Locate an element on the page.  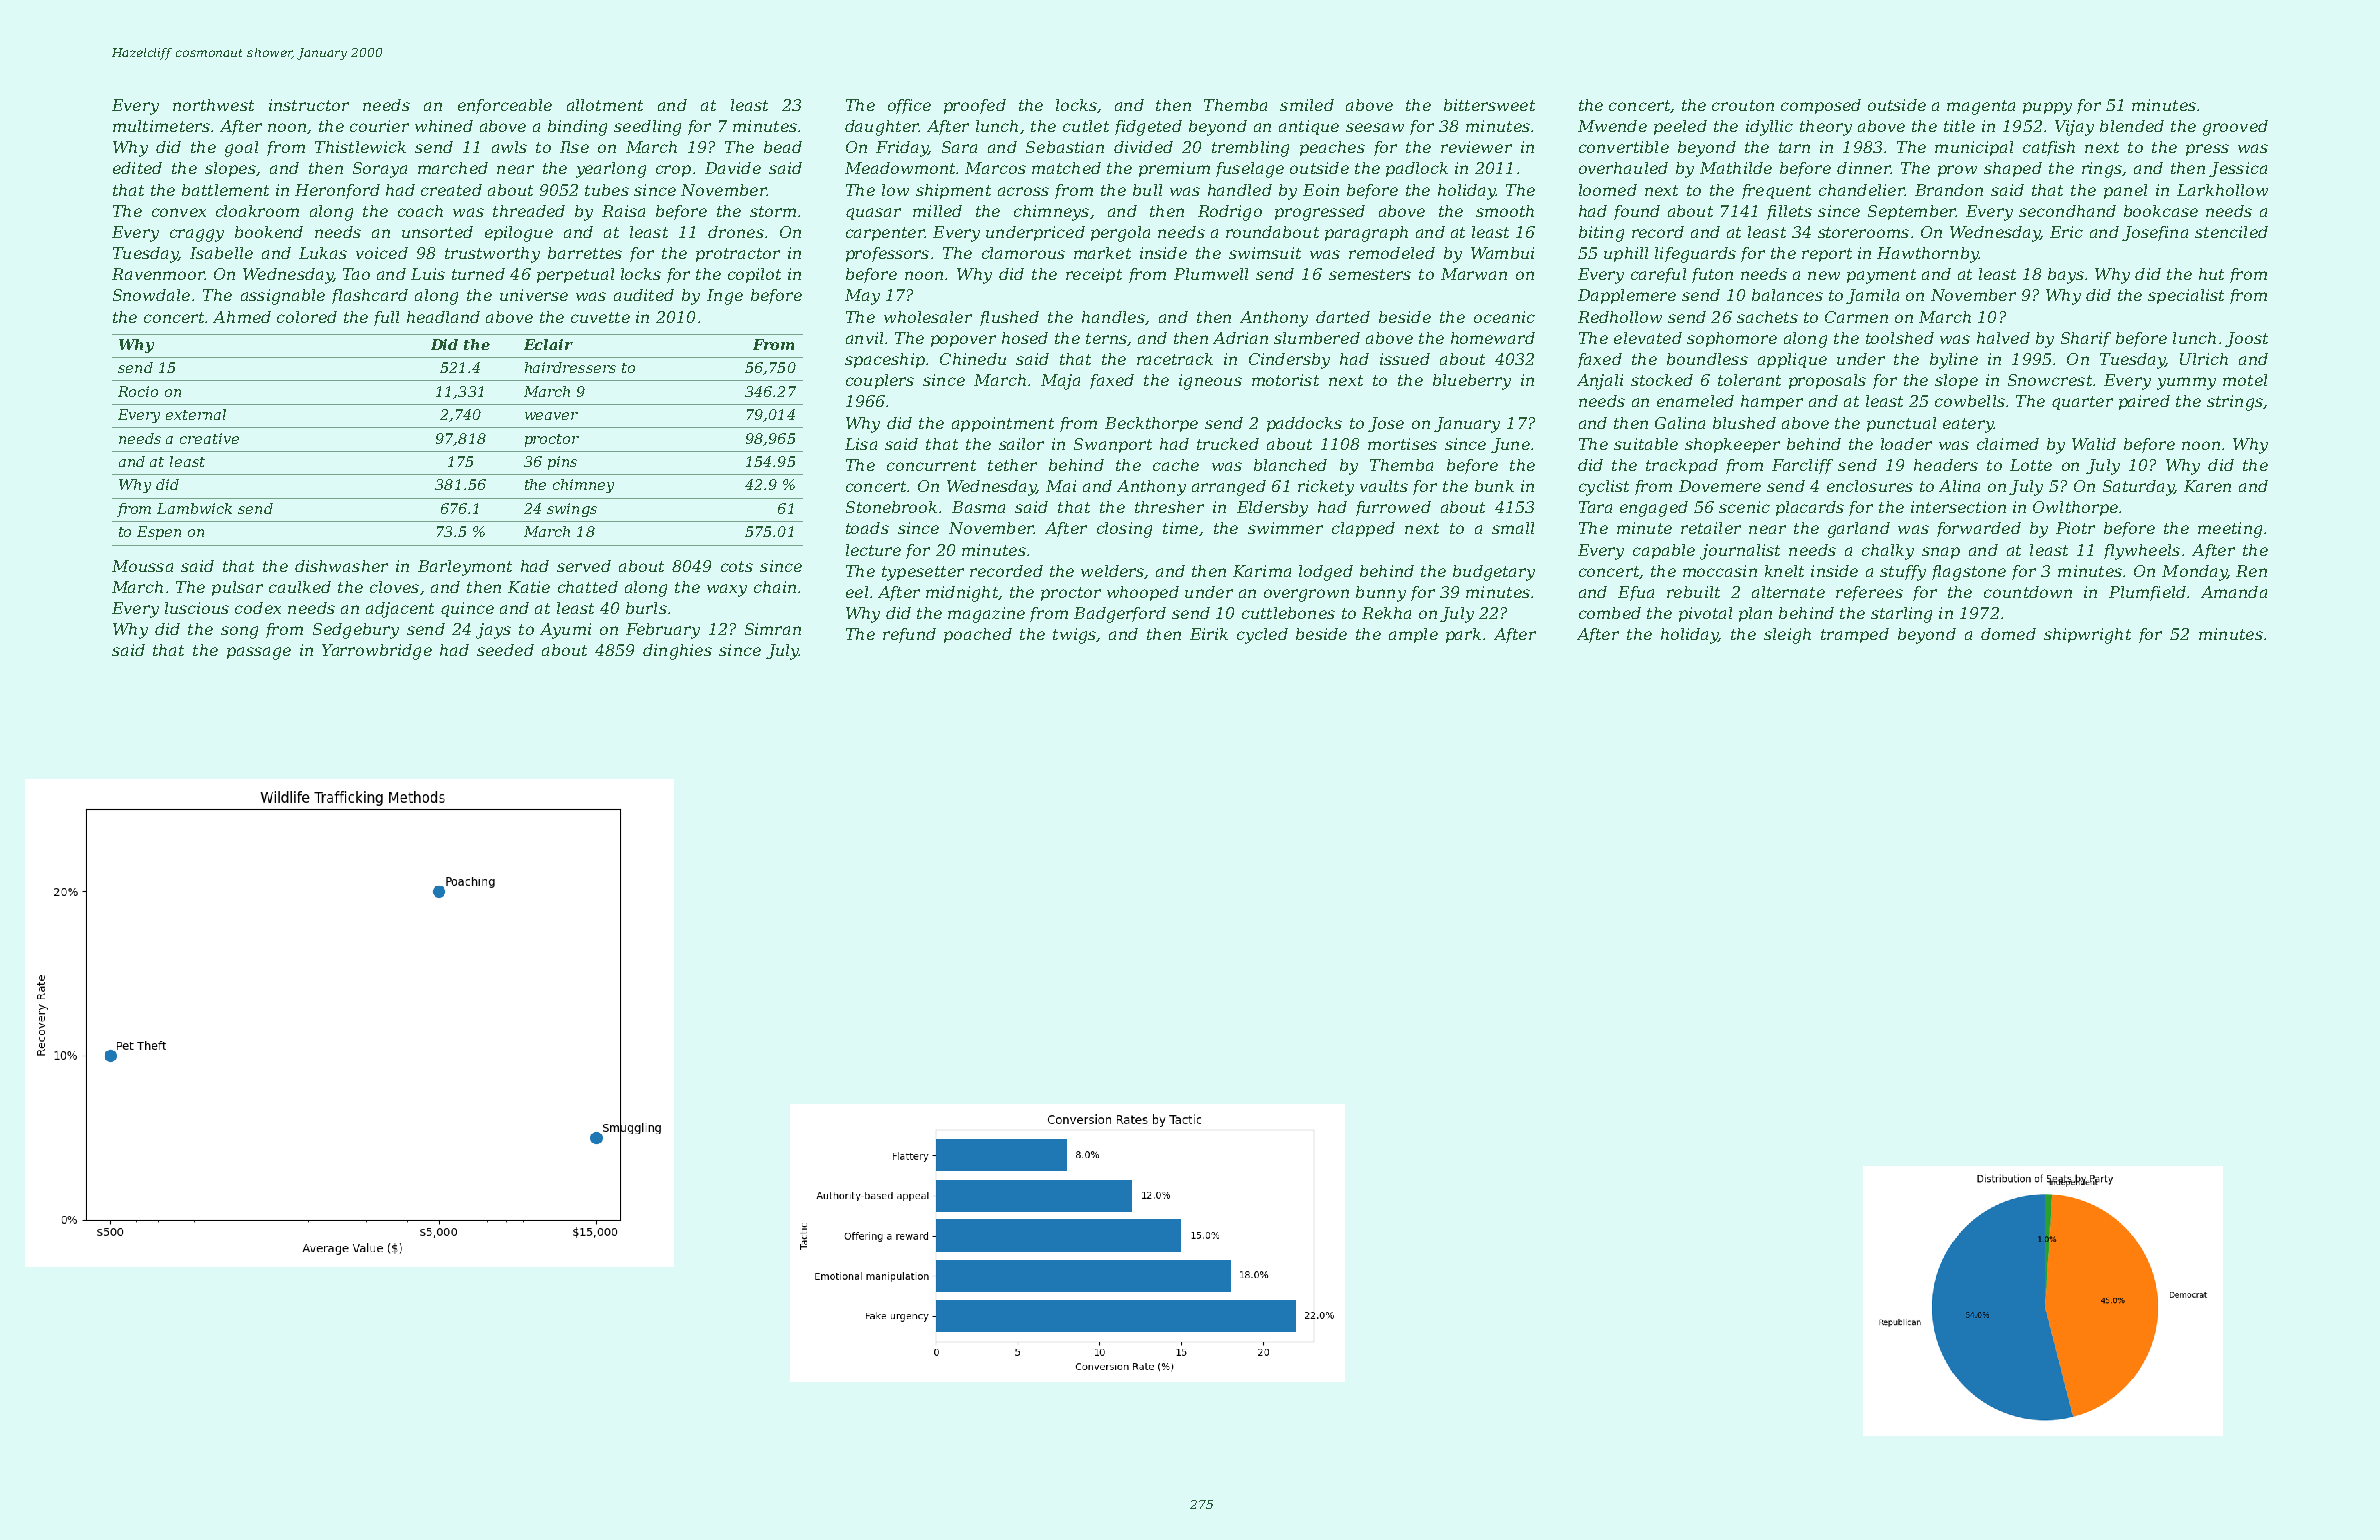
Eclair is located at coordinates (548, 344).
